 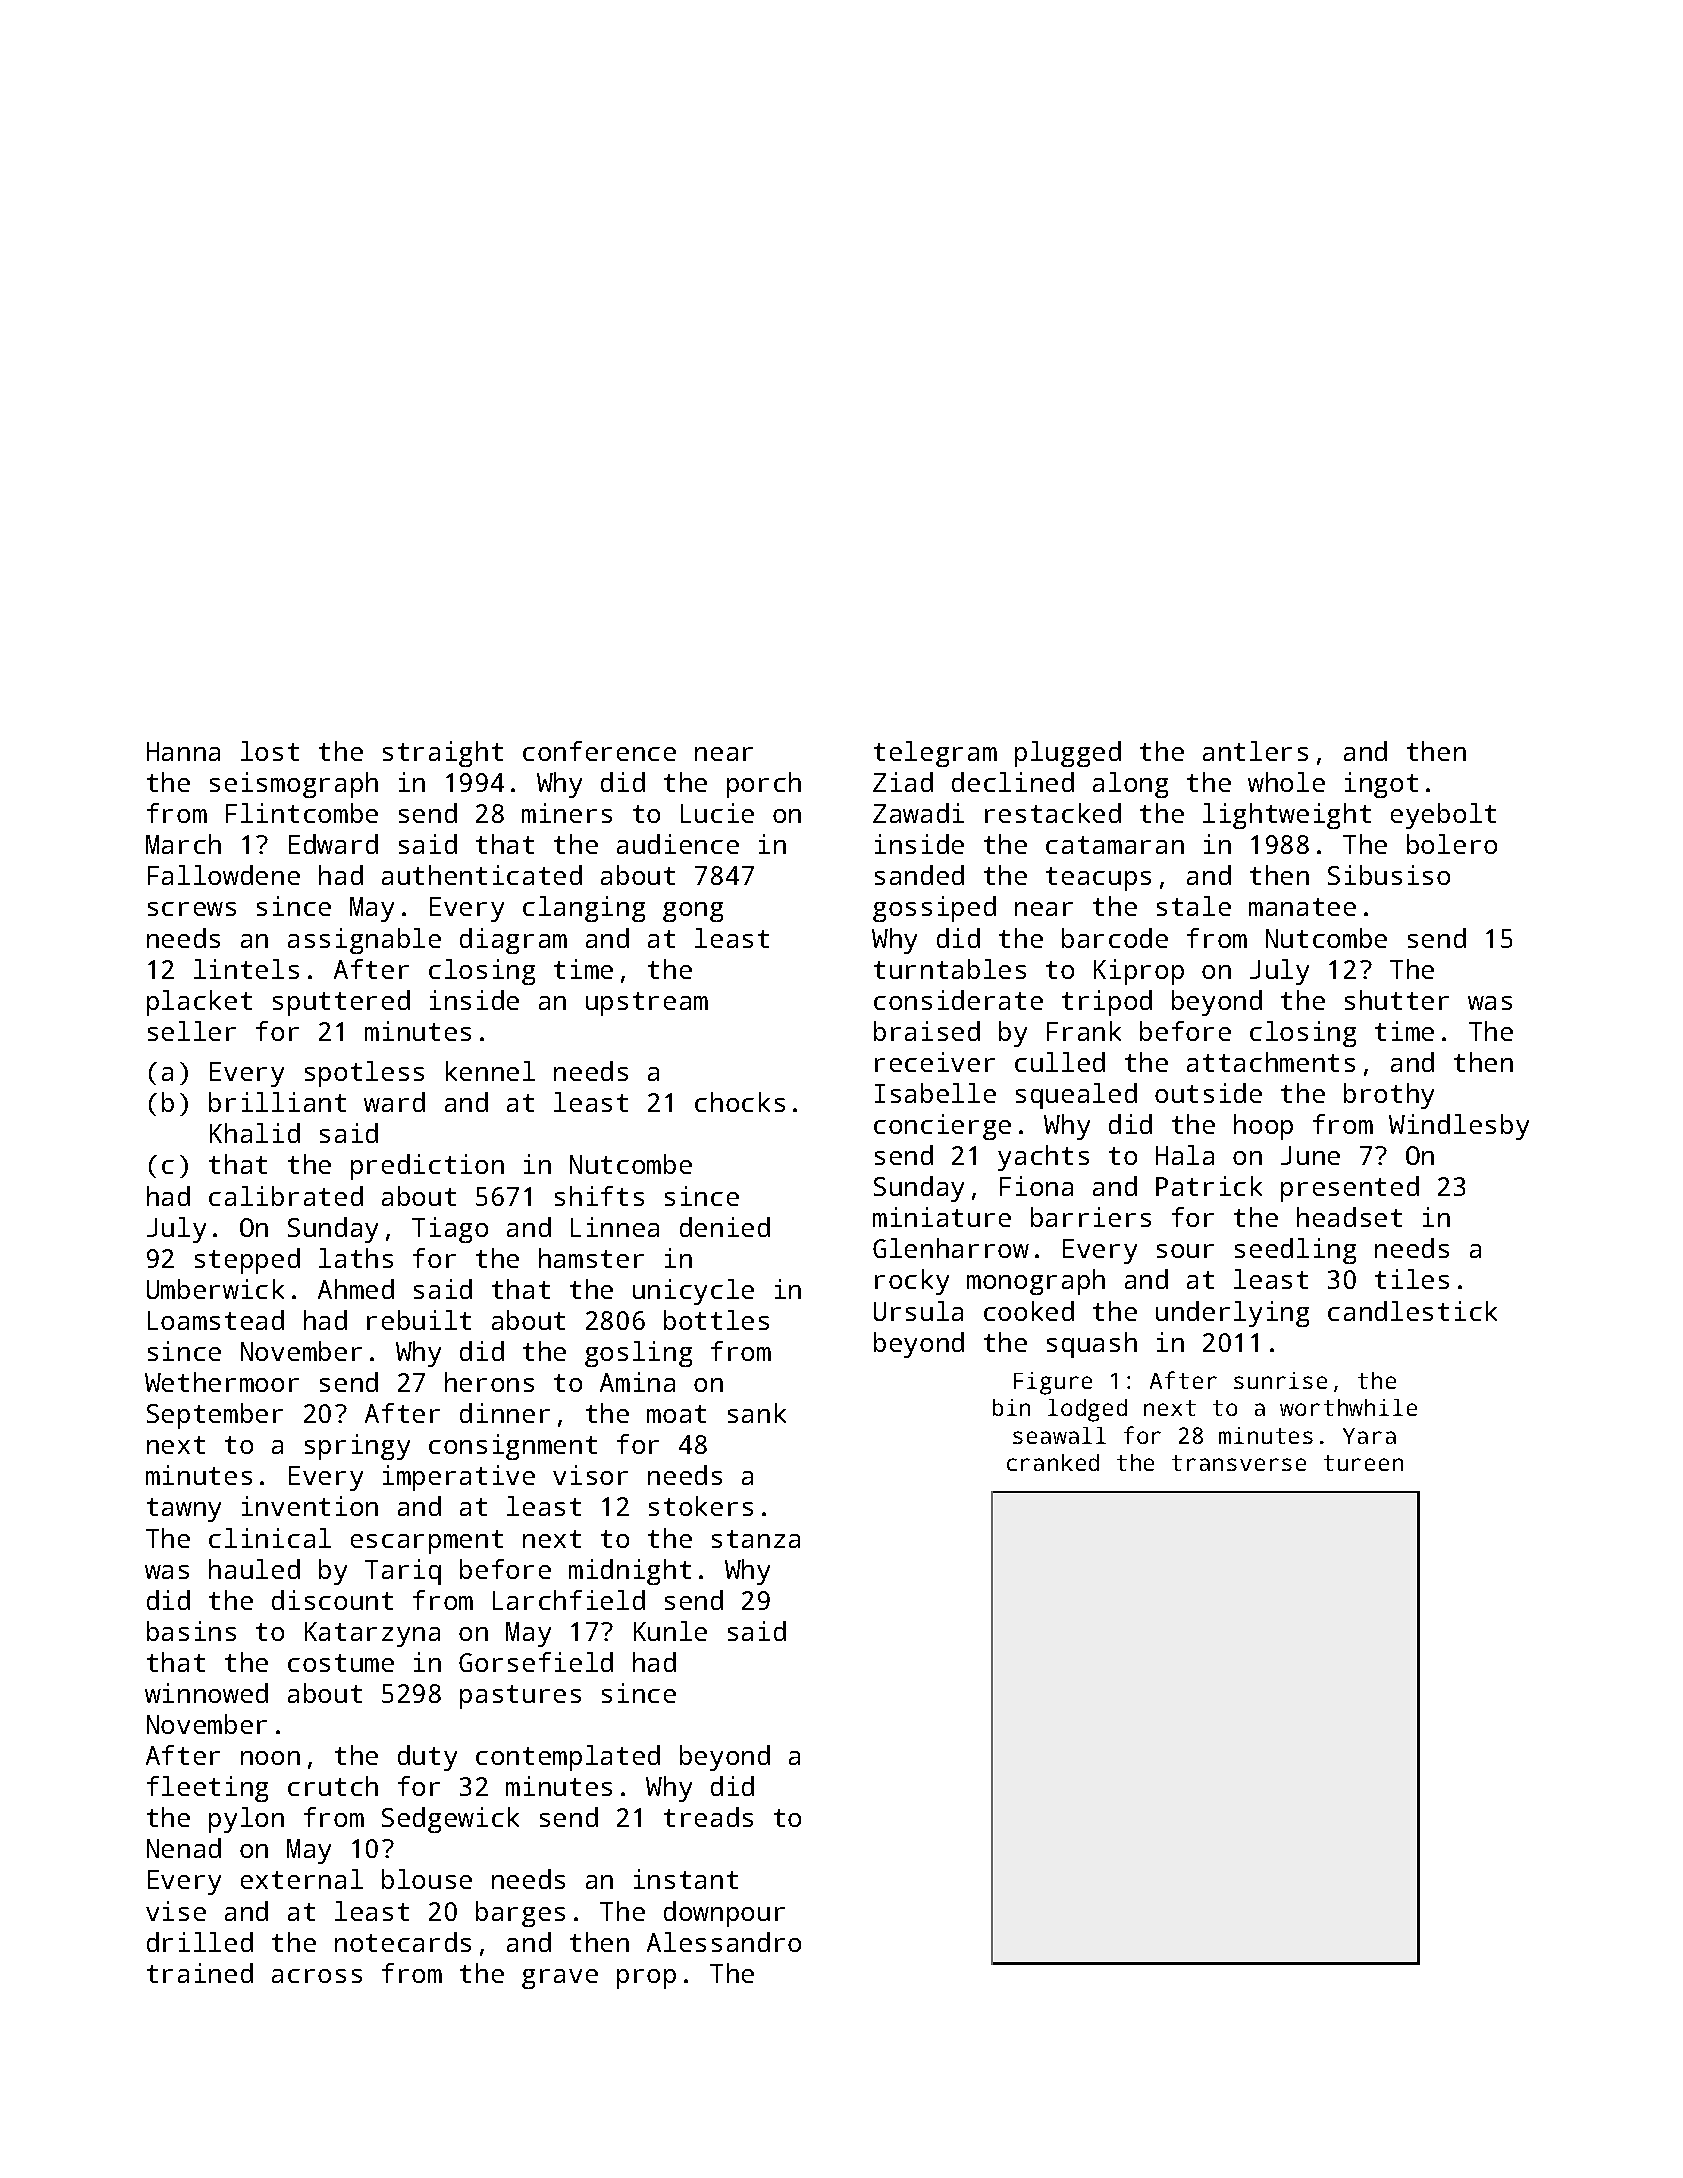 I want to click on candlestick, so click(x=1412, y=1311).
